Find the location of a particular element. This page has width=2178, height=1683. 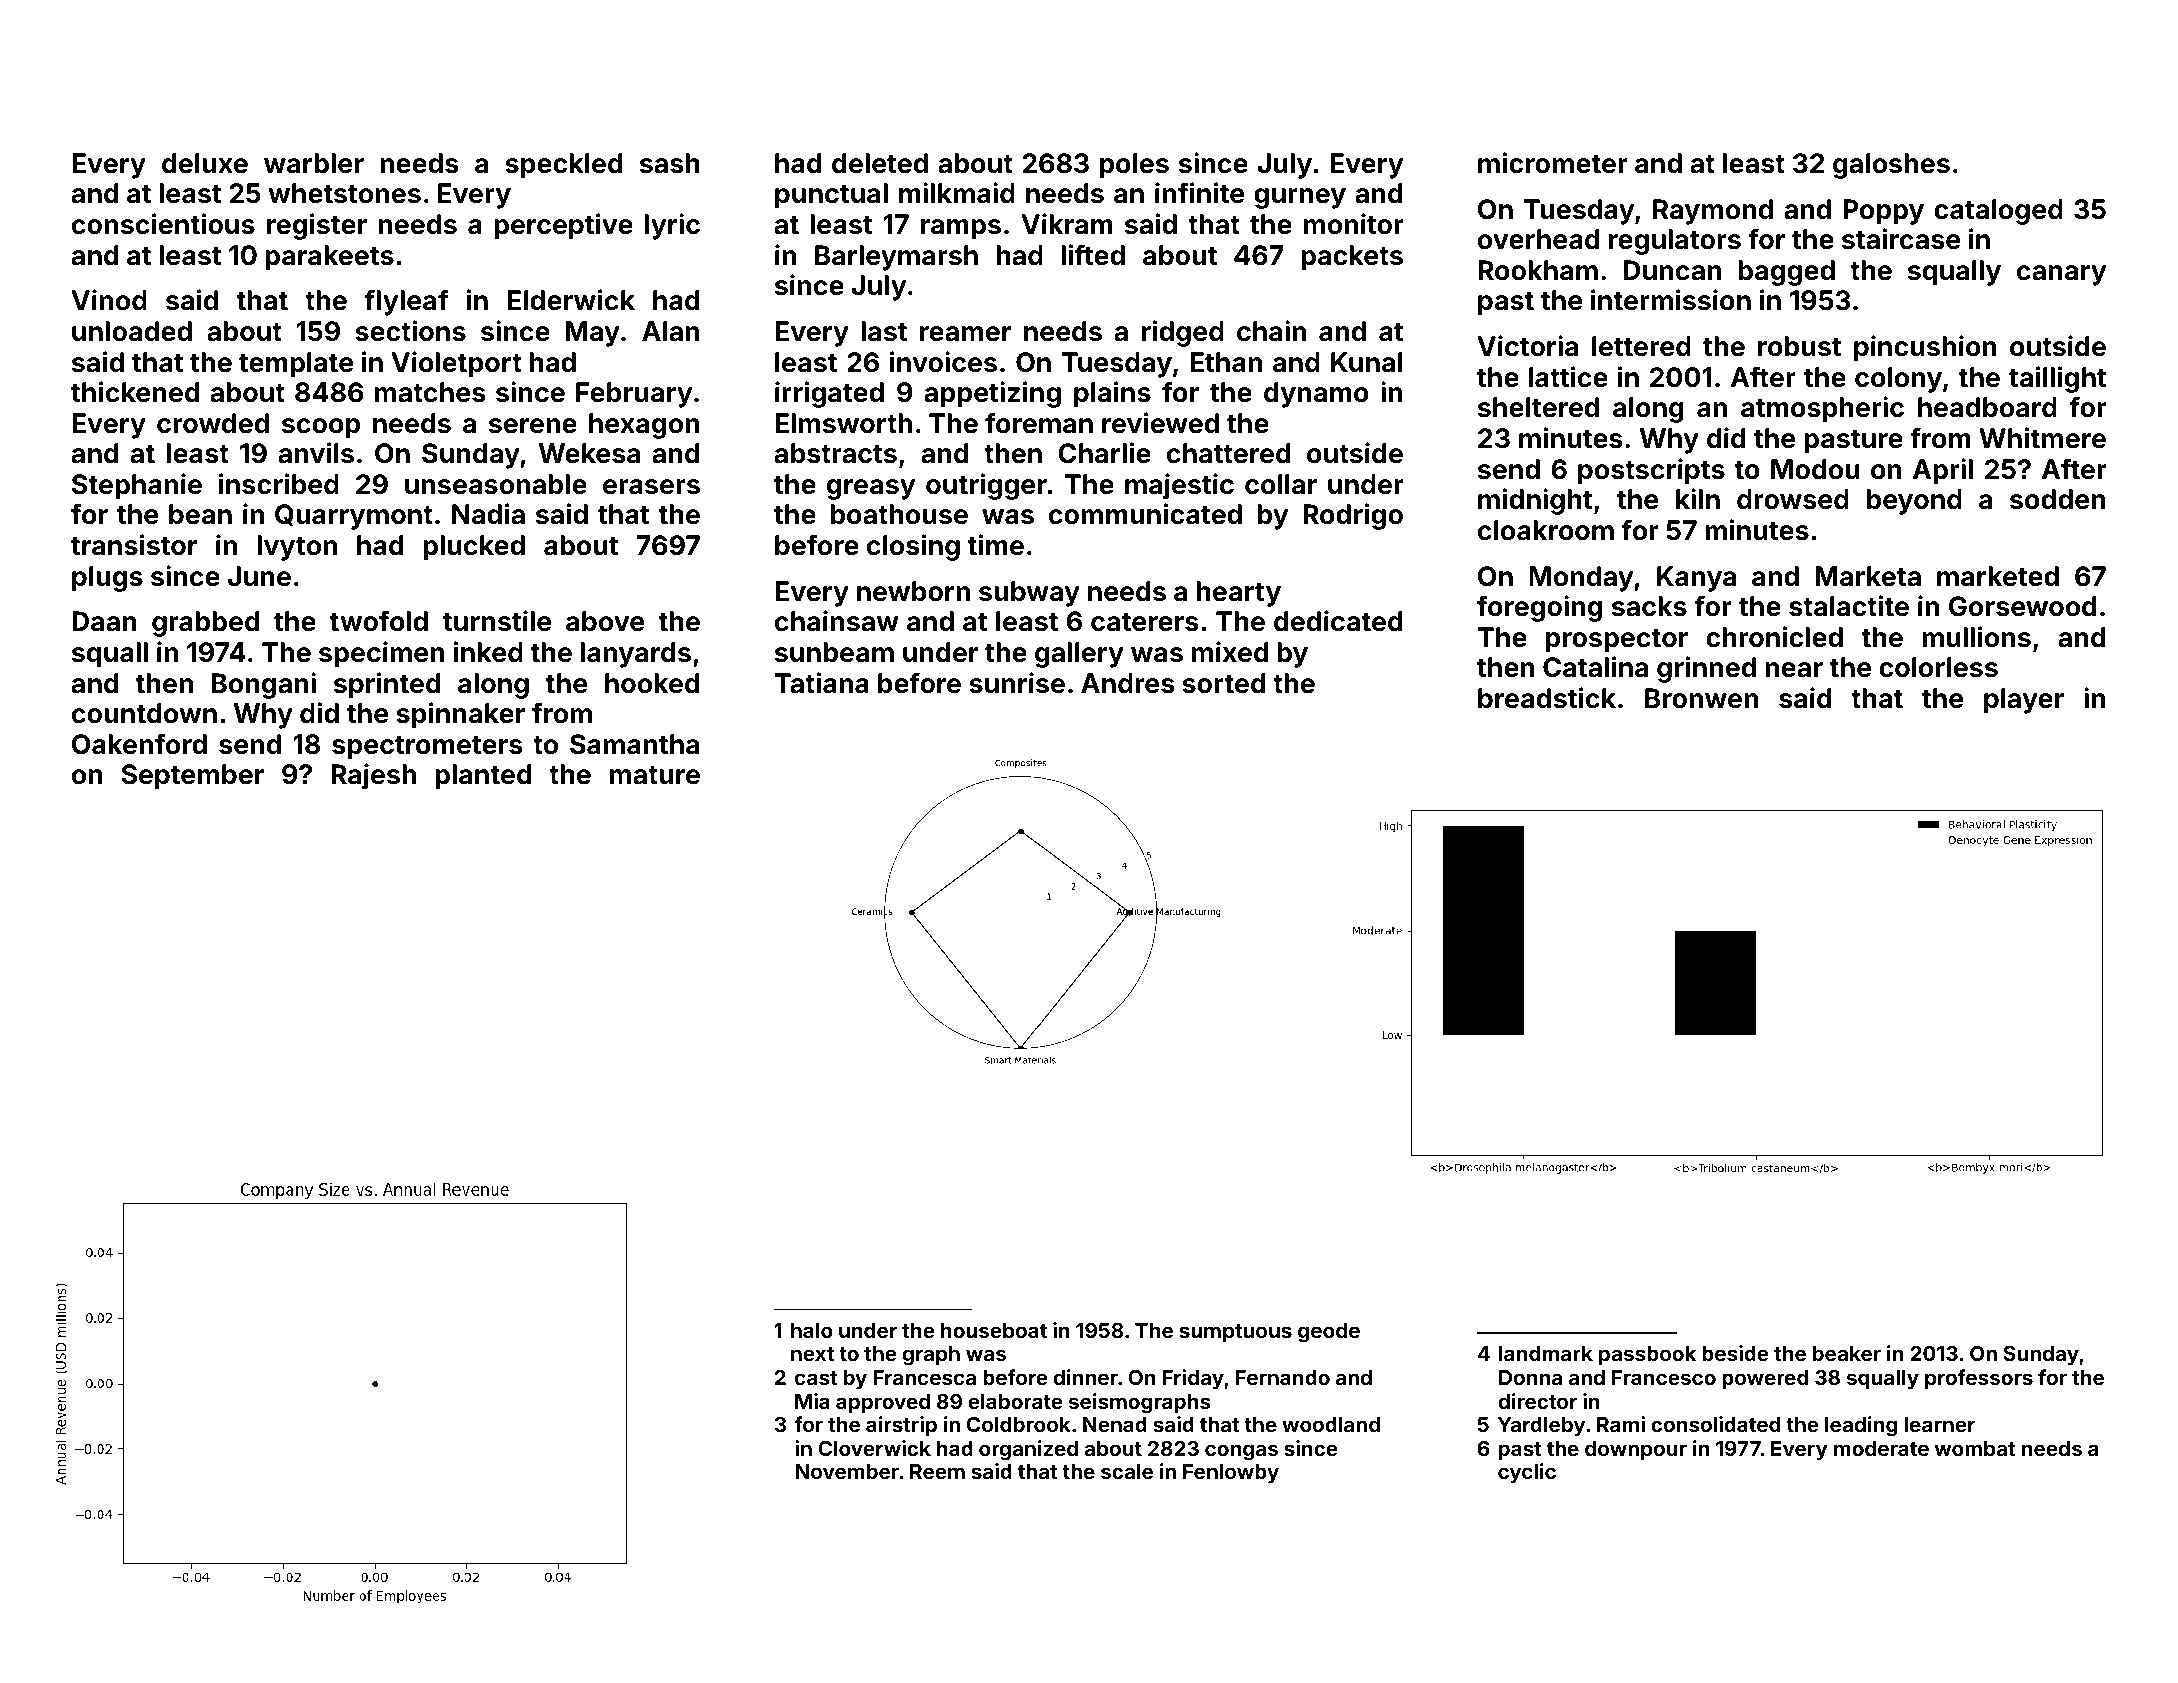

poles is located at coordinates (1134, 166).
